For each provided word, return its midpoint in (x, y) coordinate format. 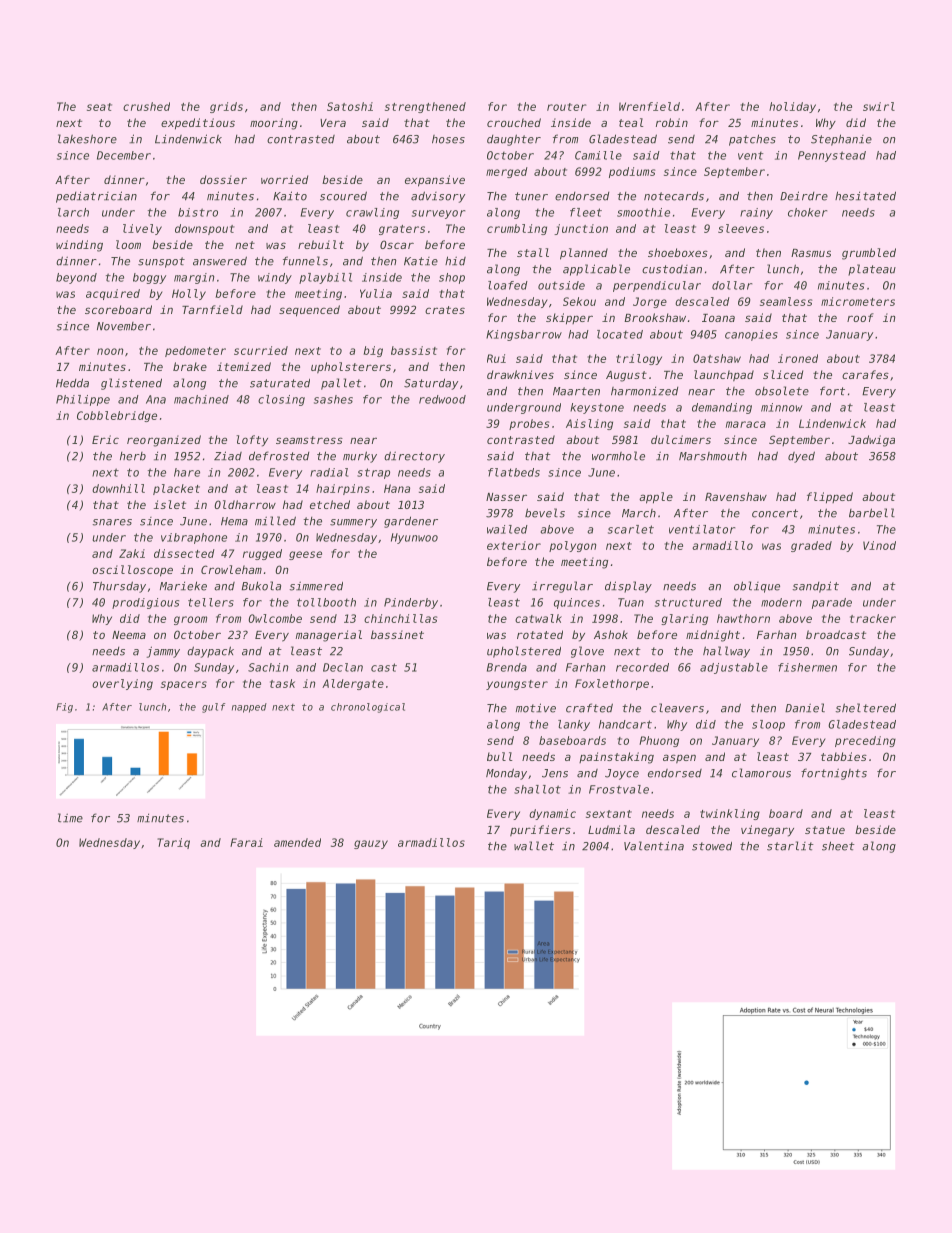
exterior (514, 545)
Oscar (397, 244)
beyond (76, 278)
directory (414, 457)
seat (99, 107)
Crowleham (231, 569)
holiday (792, 107)
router (567, 107)
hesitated (865, 196)
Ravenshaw (736, 496)
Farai (246, 842)
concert (775, 513)
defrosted (279, 456)
